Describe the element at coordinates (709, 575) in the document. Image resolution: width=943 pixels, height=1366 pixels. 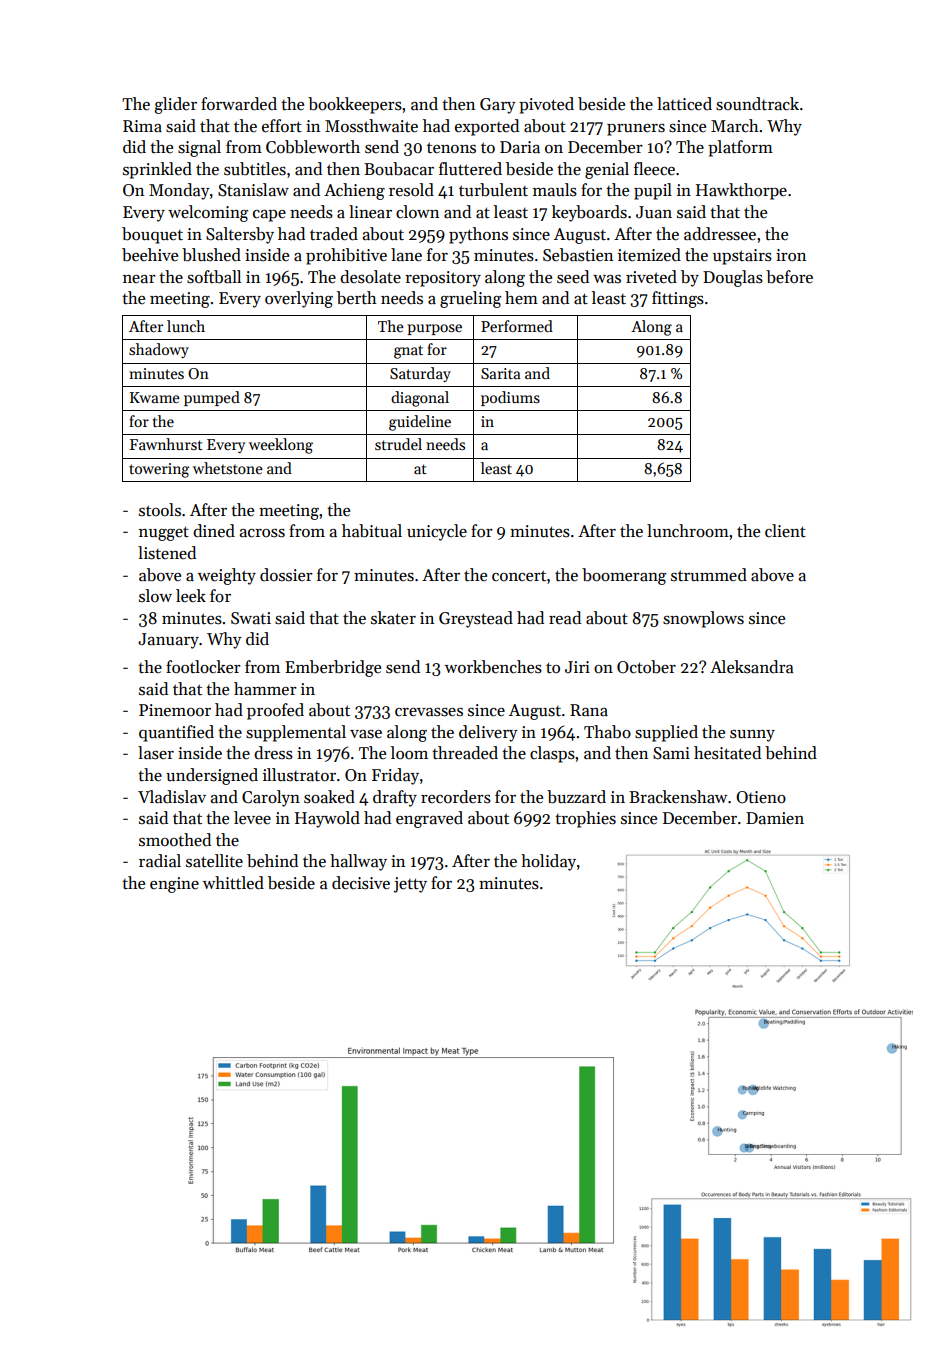
I see `strummed` at that location.
